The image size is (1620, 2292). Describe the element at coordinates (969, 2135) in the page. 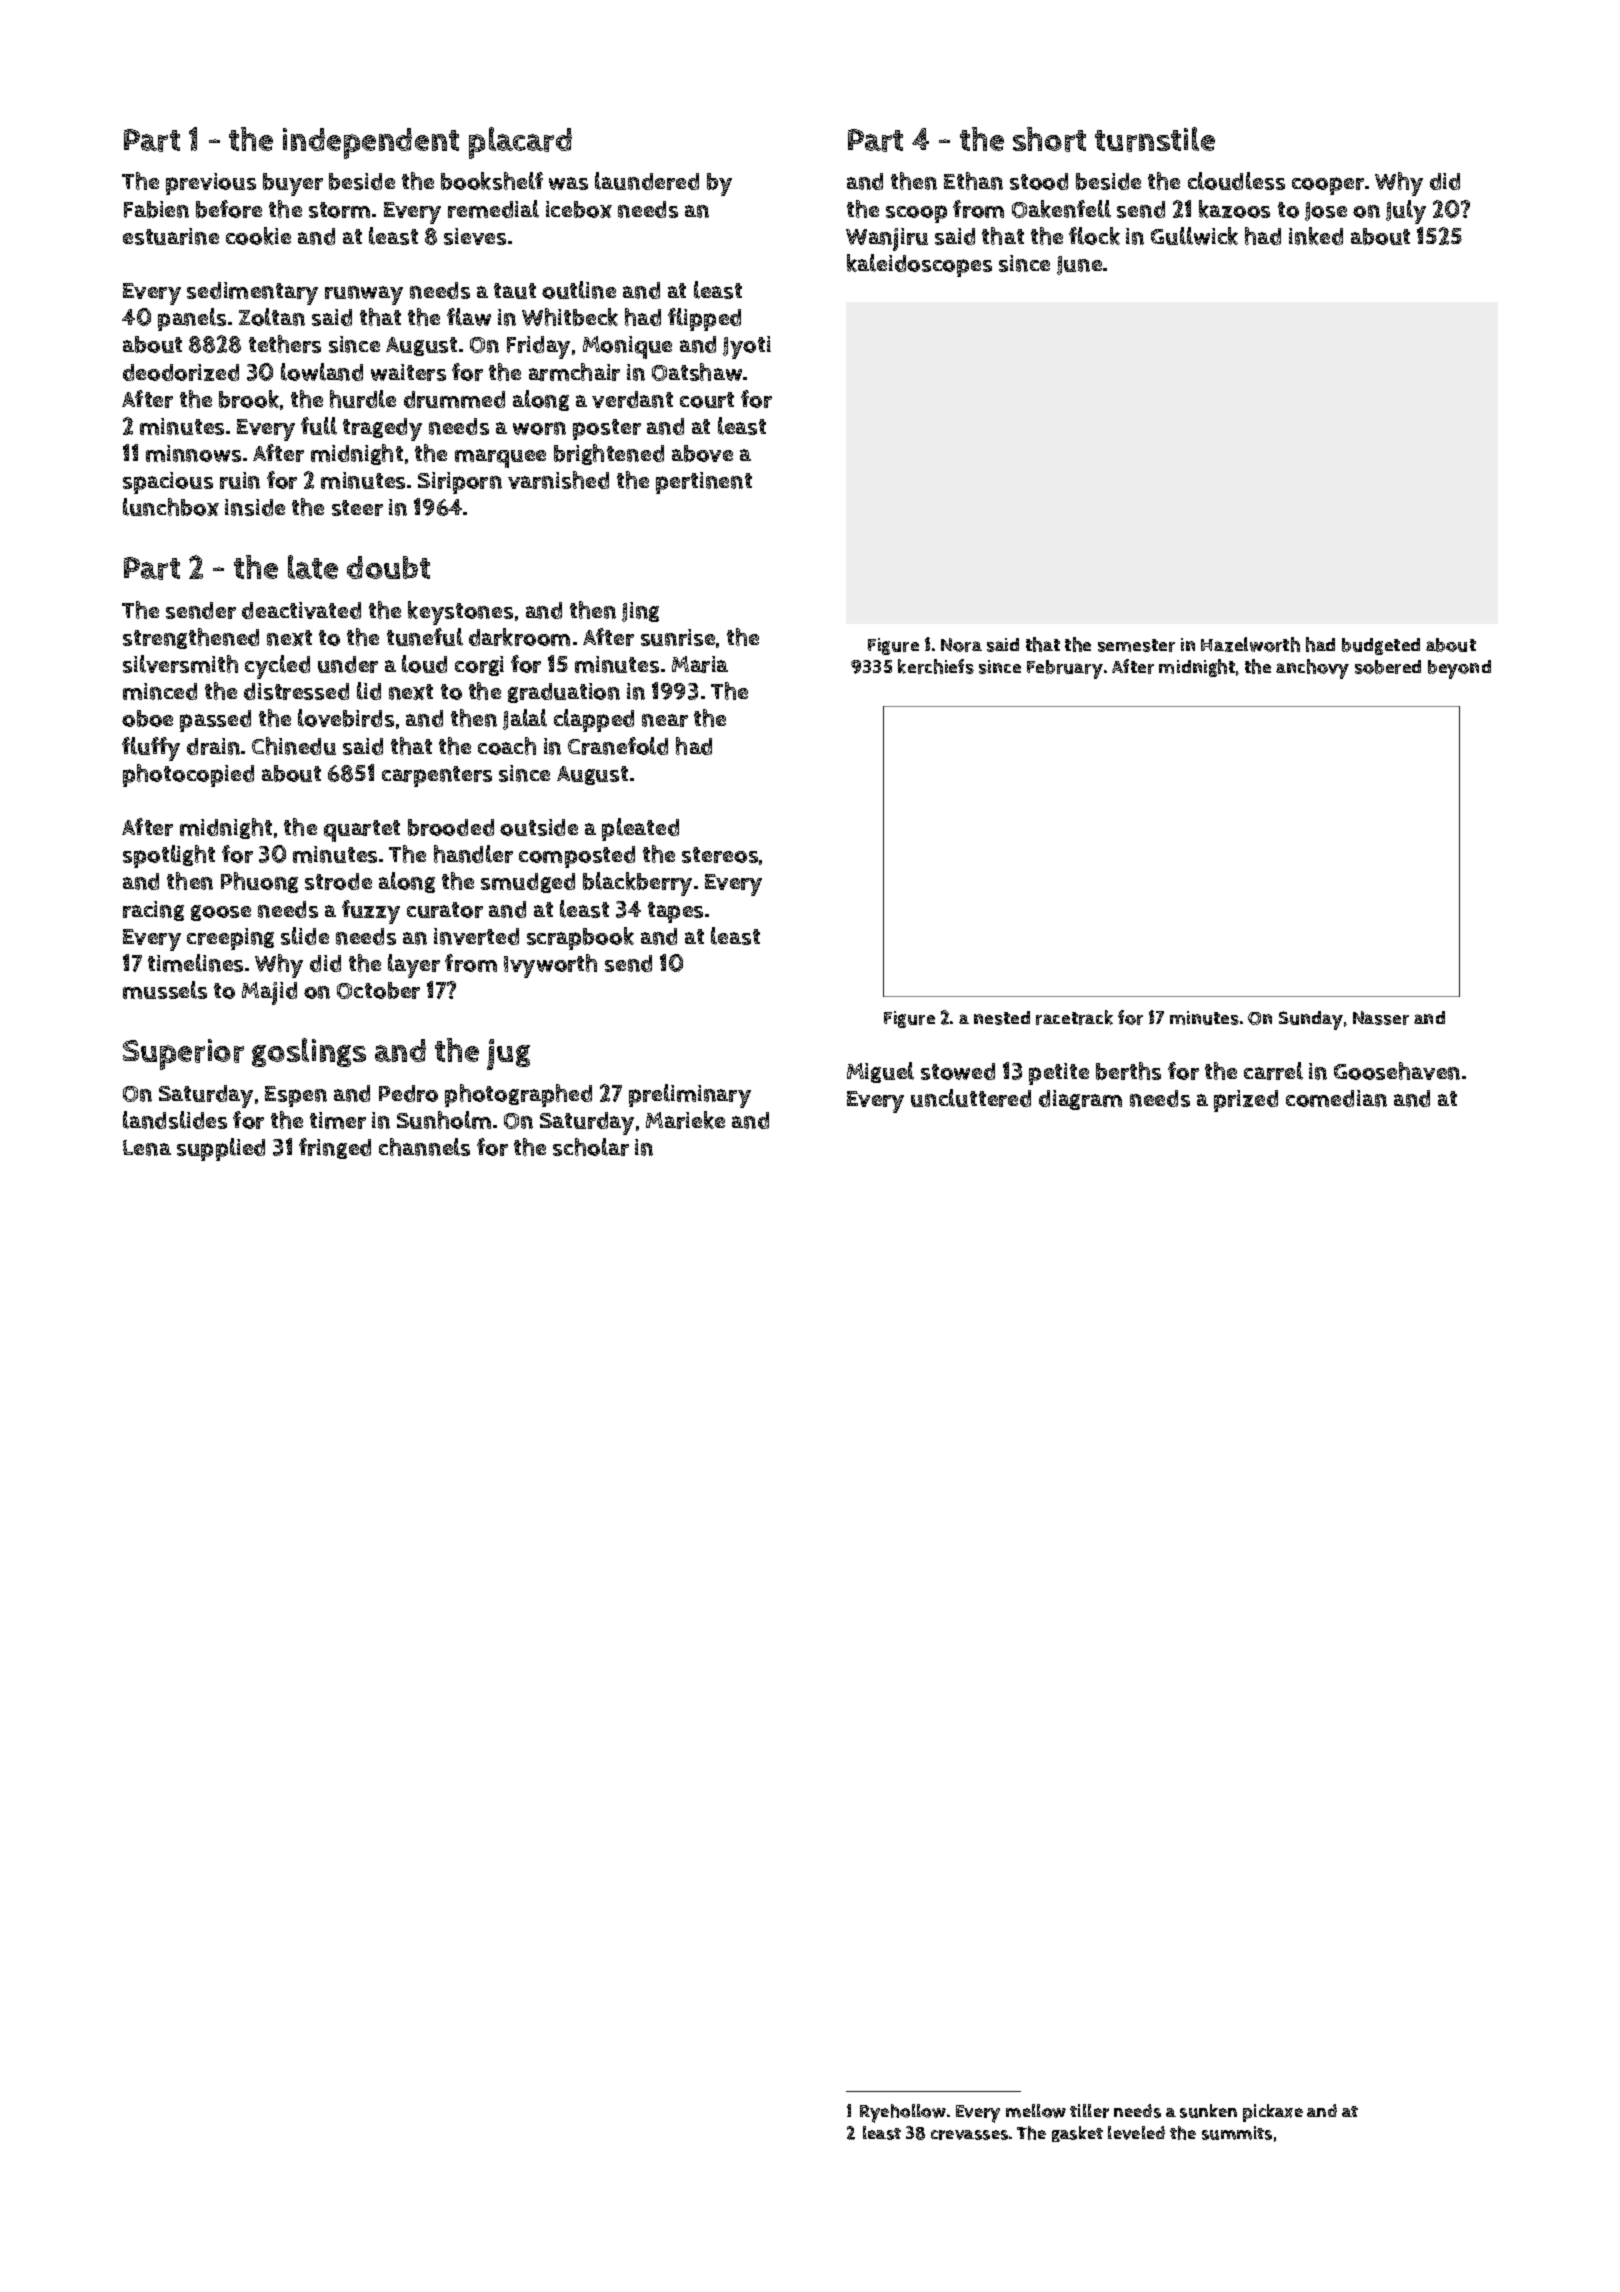

I see `crevasses` at that location.
